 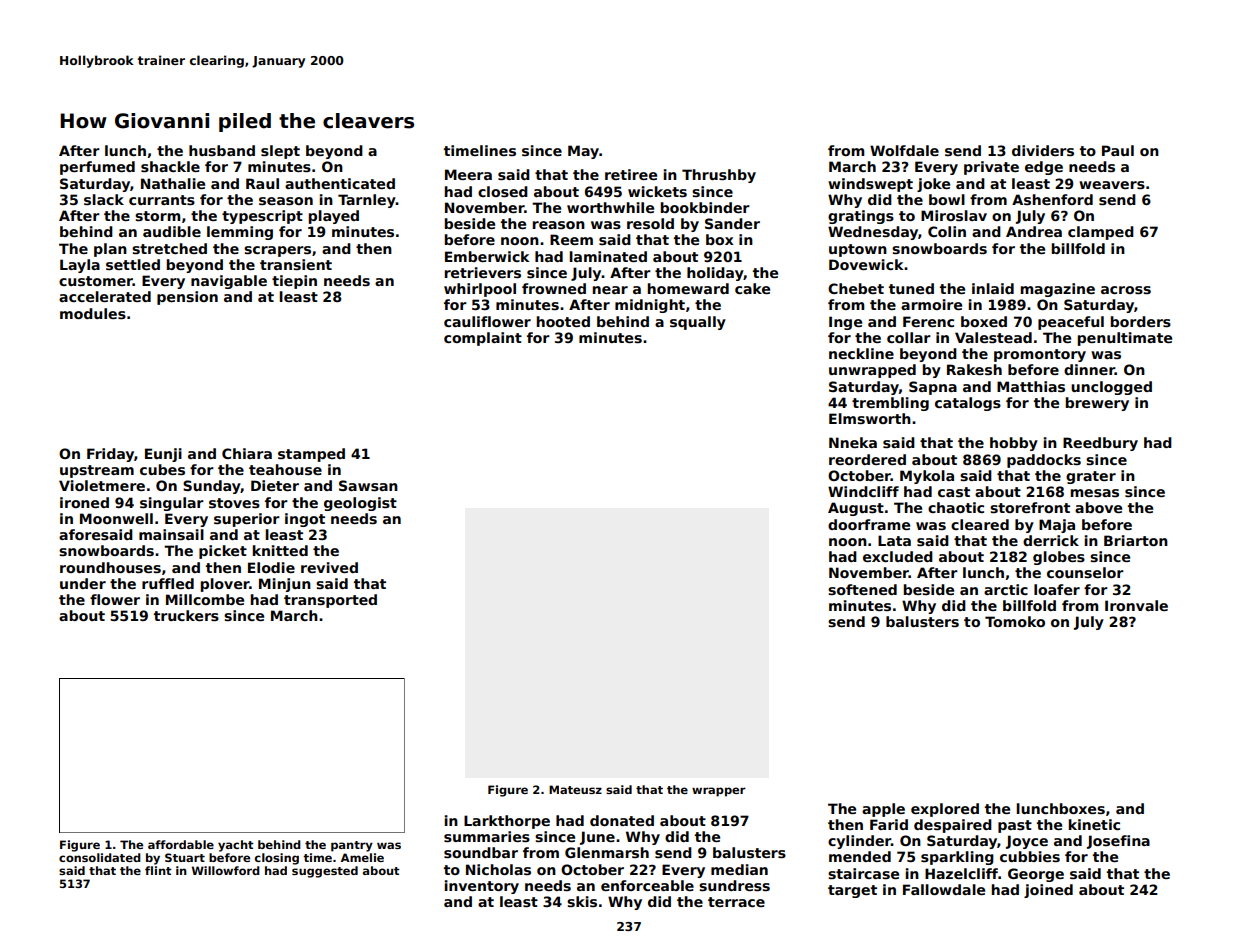 What do you see at coordinates (582, 901) in the page?
I see `skis` at bounding box center [582, 901].
